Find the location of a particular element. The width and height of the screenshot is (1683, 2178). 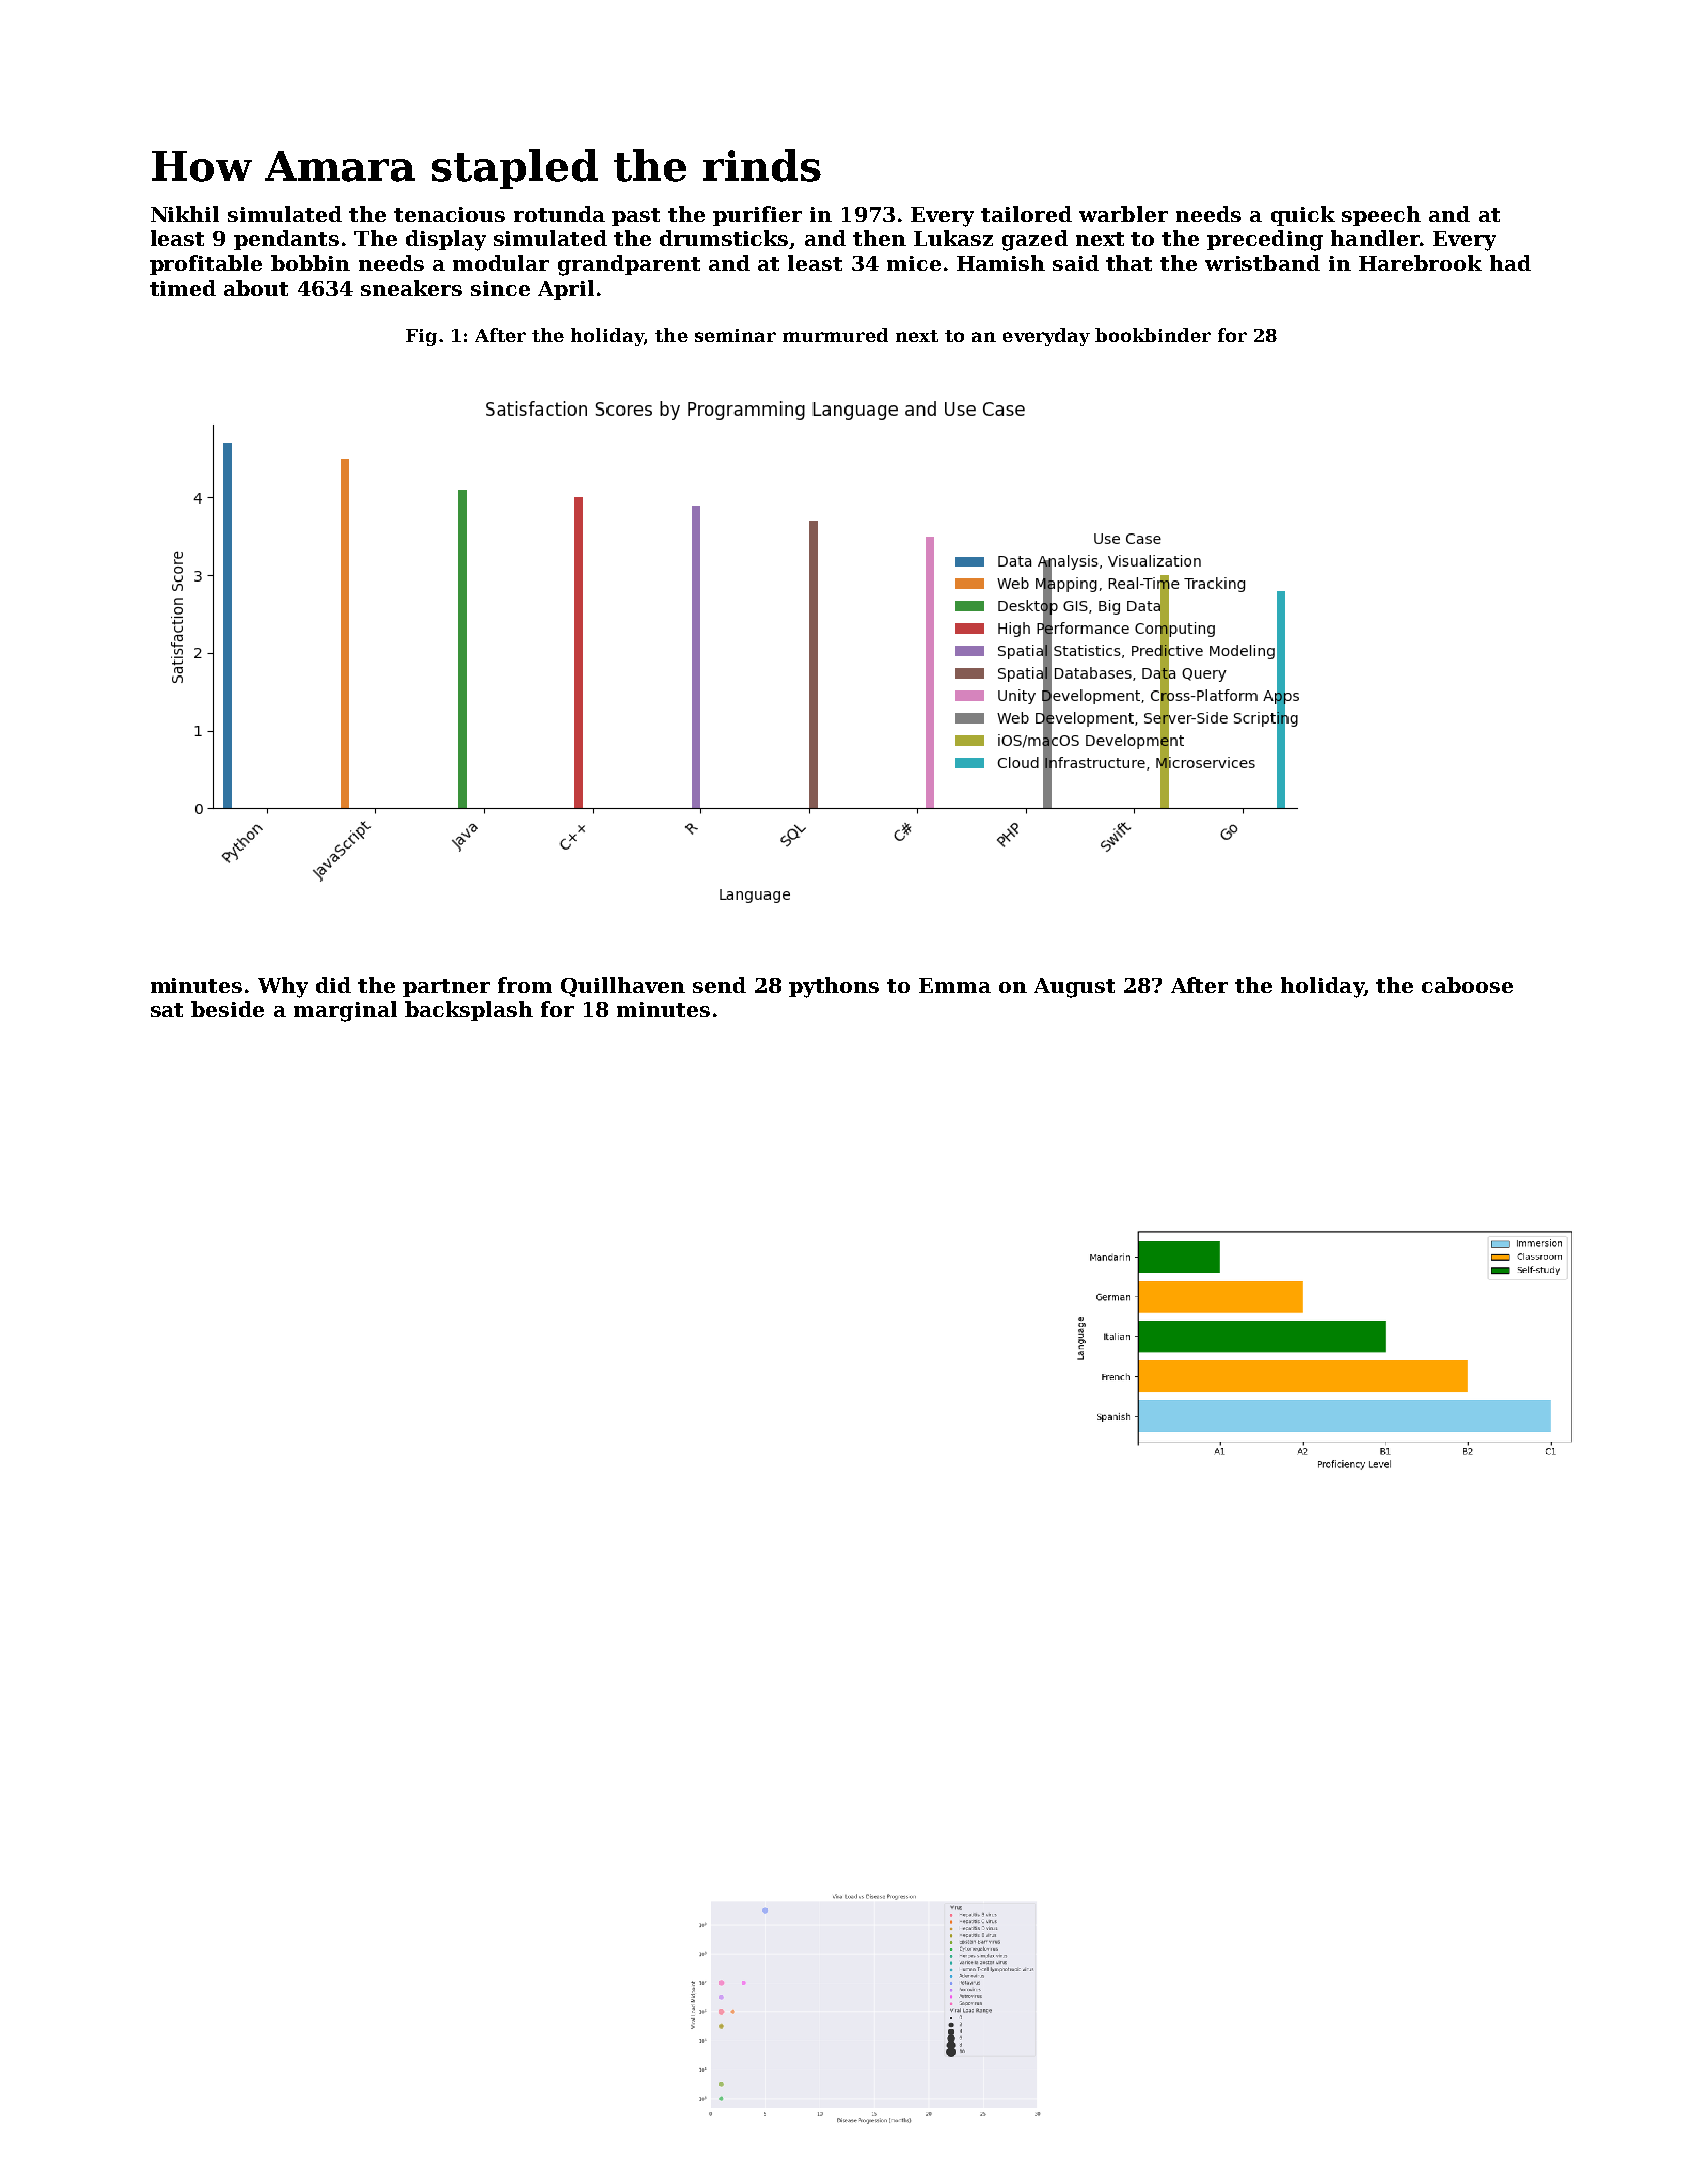

Hamish is located at coordinates (1001, 263).
